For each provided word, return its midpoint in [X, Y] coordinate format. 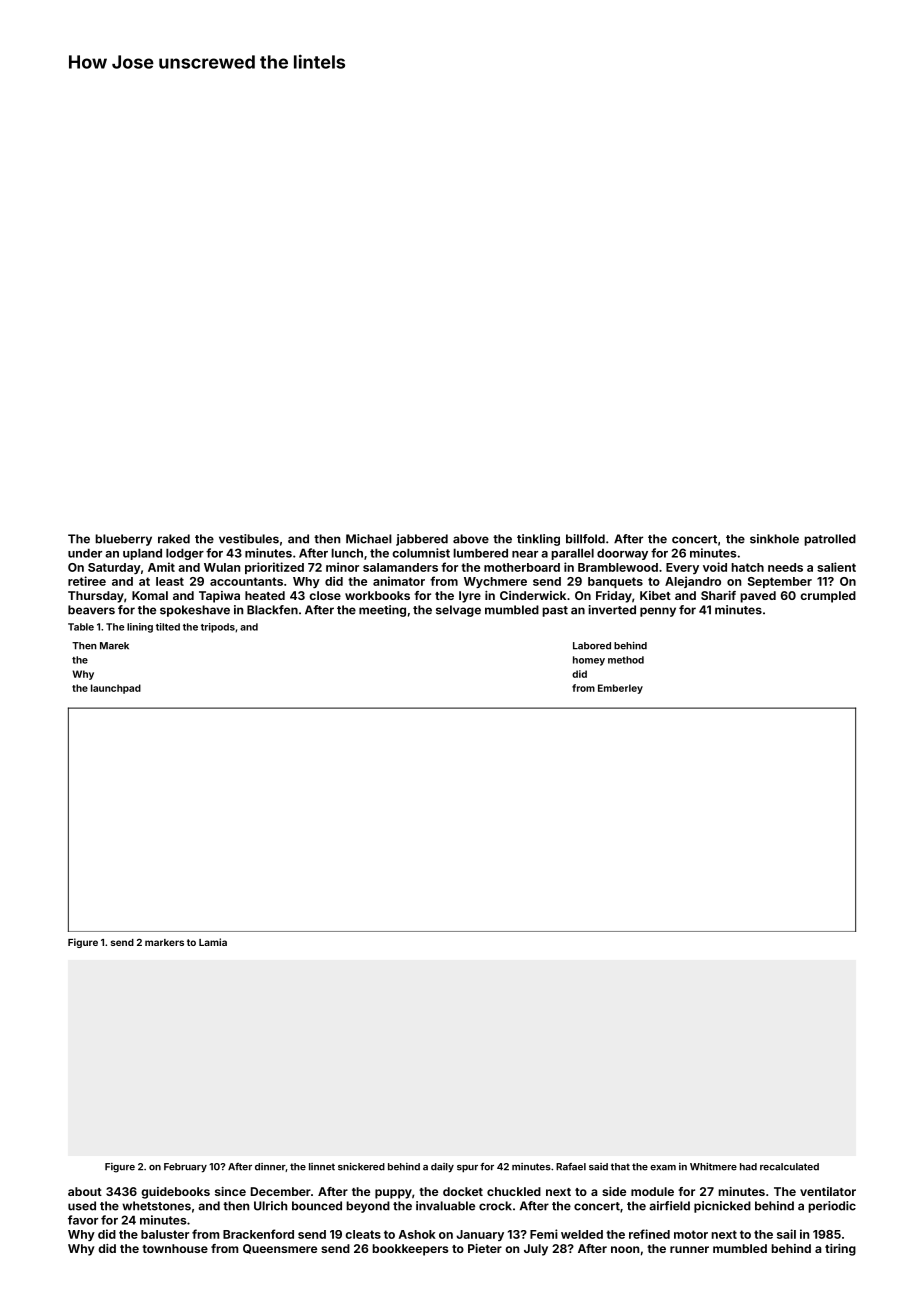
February [185, 1168]
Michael [369, 539]
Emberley [620, 689]
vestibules [249, 539]
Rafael [571, 1167]
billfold [585, 539]
